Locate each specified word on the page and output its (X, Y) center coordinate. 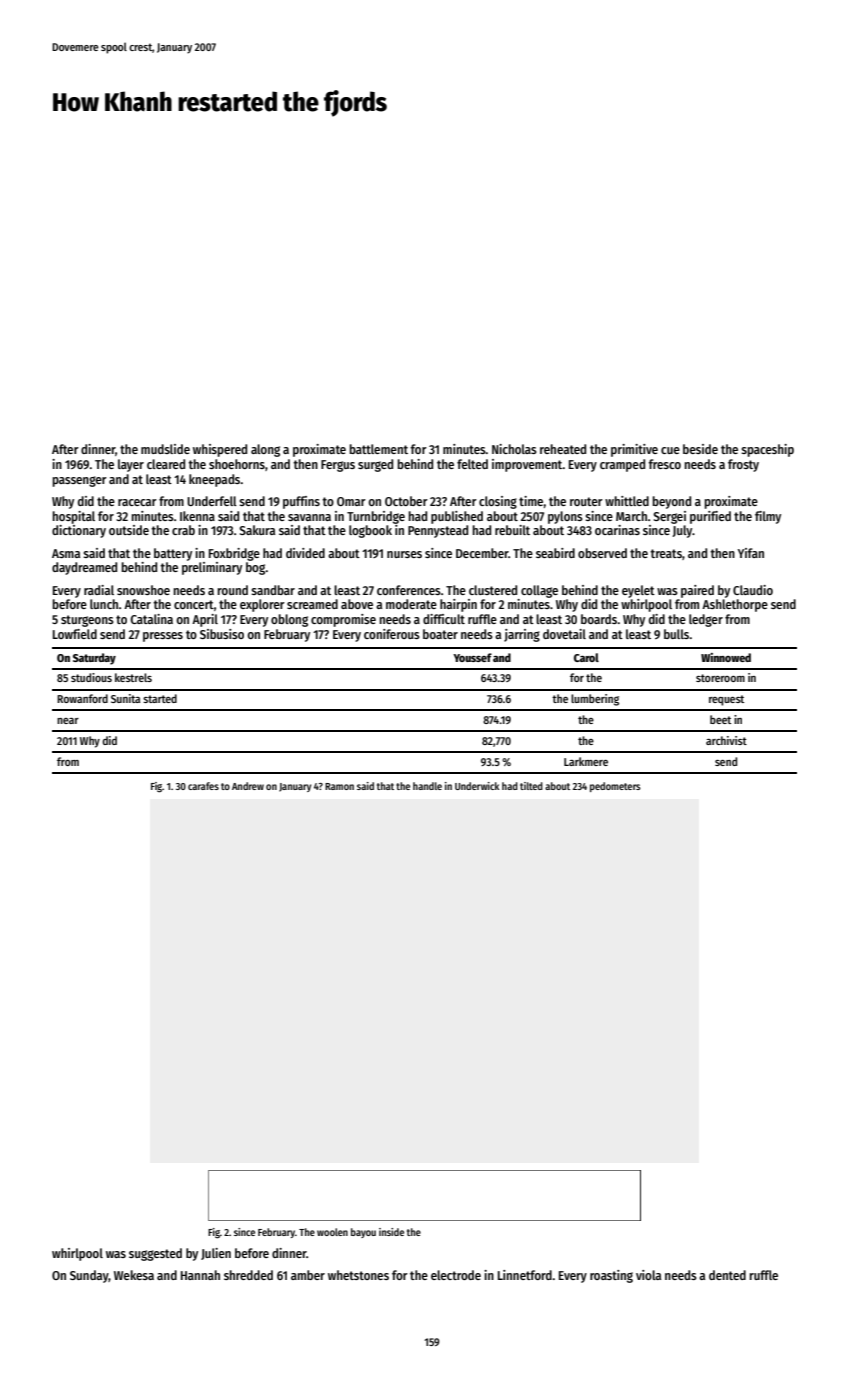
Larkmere (586, 761)
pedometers (615, 787)
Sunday (89, 1276)
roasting (611, 1276)
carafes (203, 786)
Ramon (339, 786)
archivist (726, 740)
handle (427, 786)
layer (131, 465)
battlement (378, 449)
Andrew (248, 786)
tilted (531, 786)
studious (91, 677)
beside (700, 449)
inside (391, 1232)
